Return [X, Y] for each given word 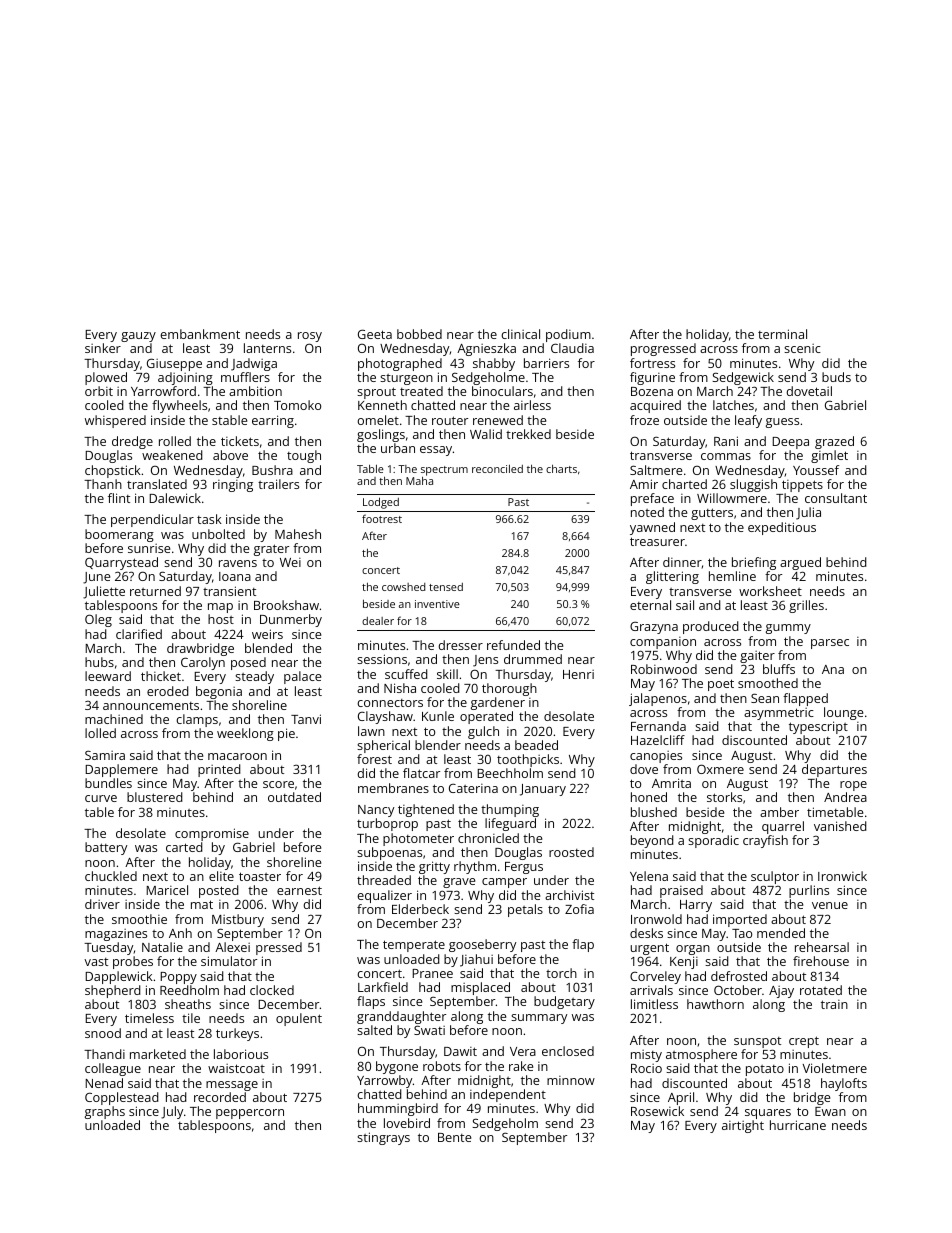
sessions [382, 659]
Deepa [790, 443]
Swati [429, 1030]
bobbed [419, 334]
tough [304, 456]
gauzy [138, 337]
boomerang [119, 535]
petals [525, 910]
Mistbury [238, 920]
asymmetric [779, 714]
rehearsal [822, 947]
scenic [802, 348]
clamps [197, 720]
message [232, 1086]
